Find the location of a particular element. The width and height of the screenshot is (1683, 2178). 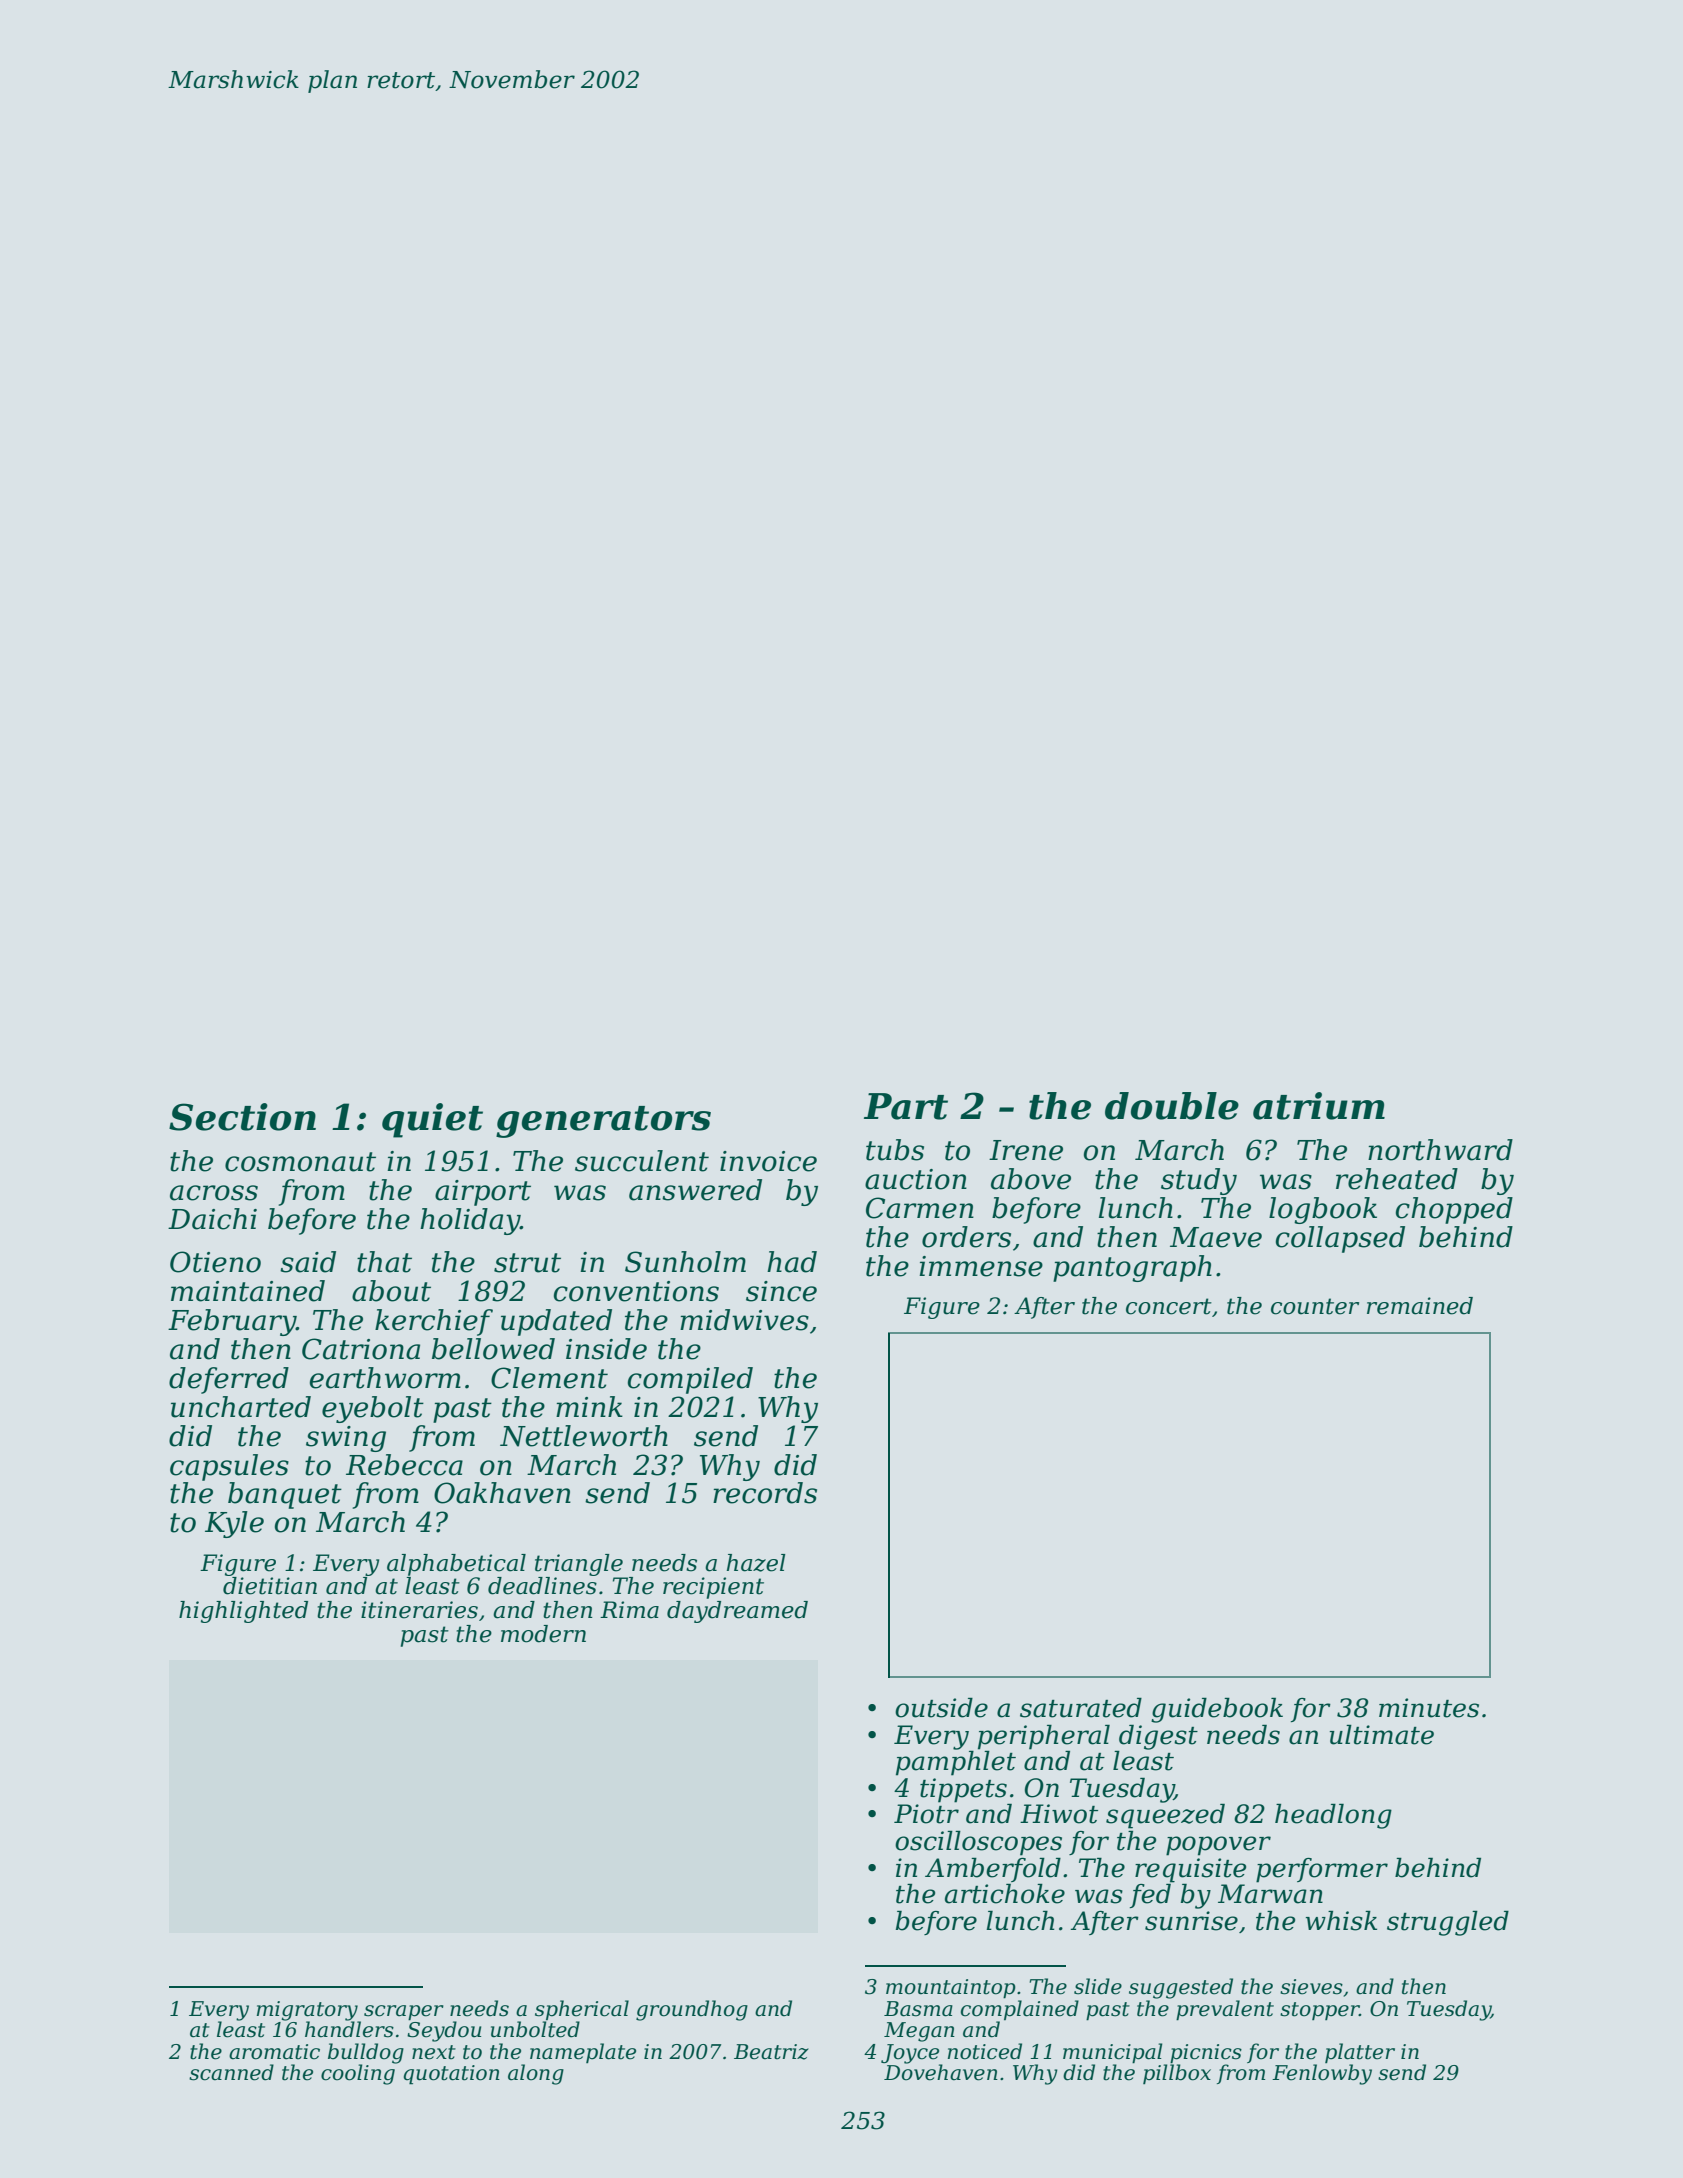

quotation is located at coordinates (452, 2075).
